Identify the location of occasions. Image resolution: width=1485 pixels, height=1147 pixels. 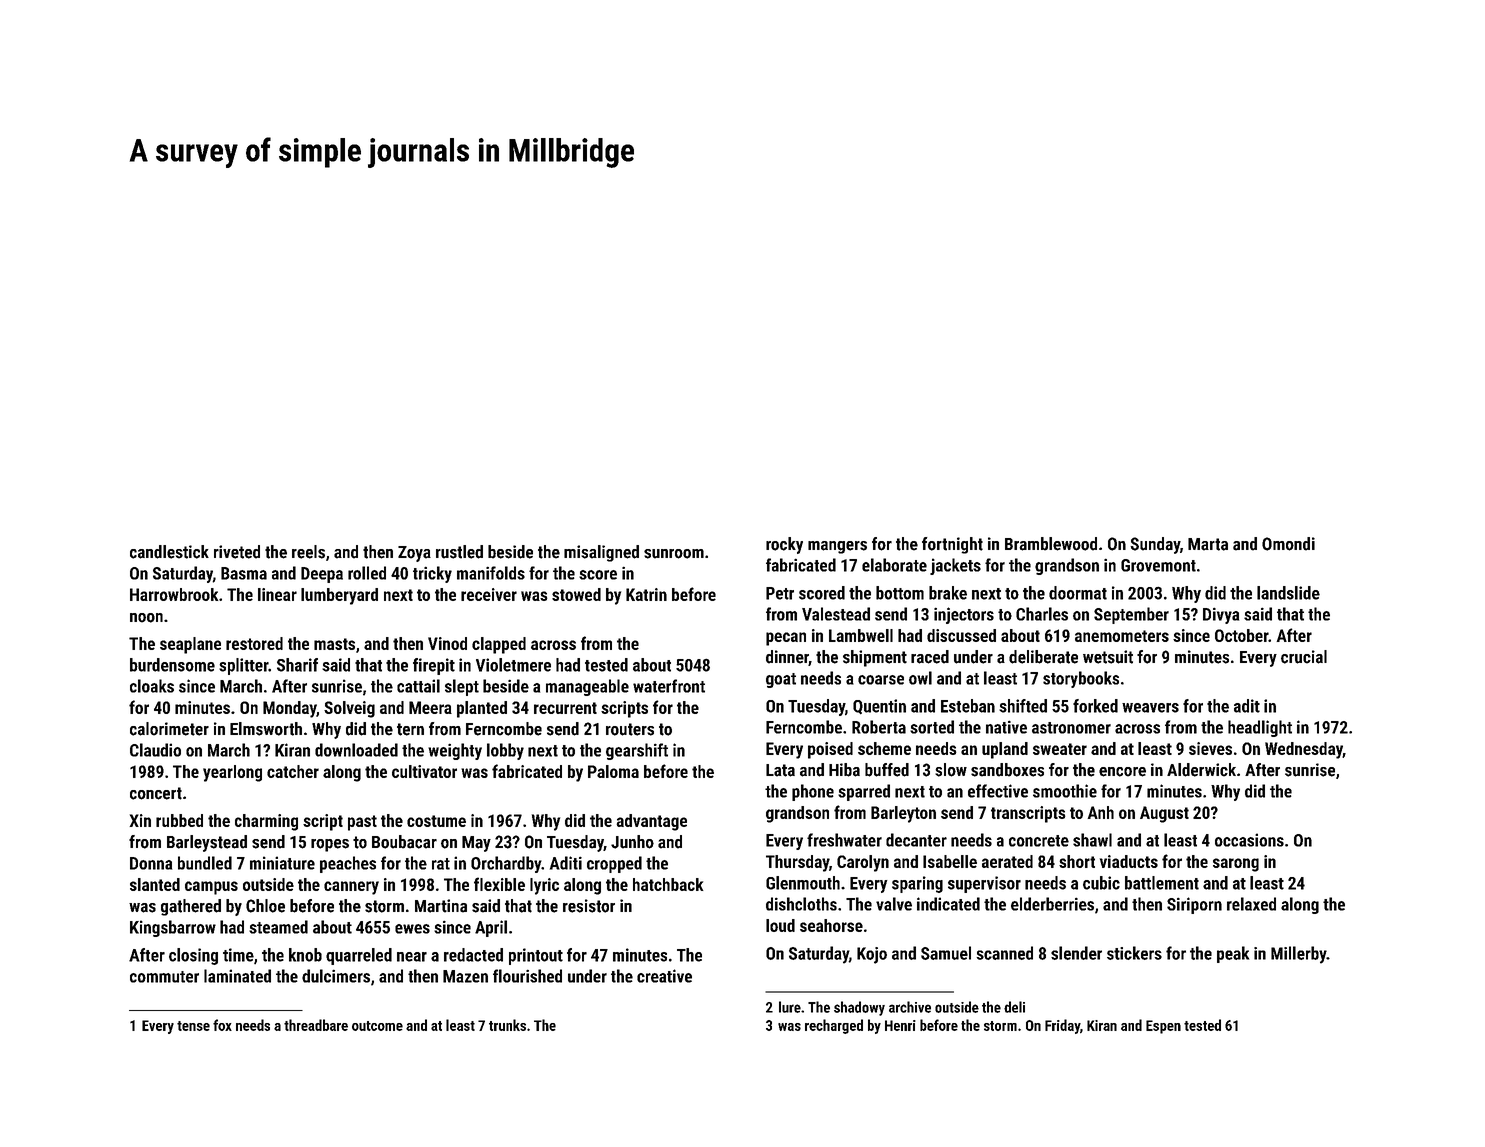
(1249, 840).
